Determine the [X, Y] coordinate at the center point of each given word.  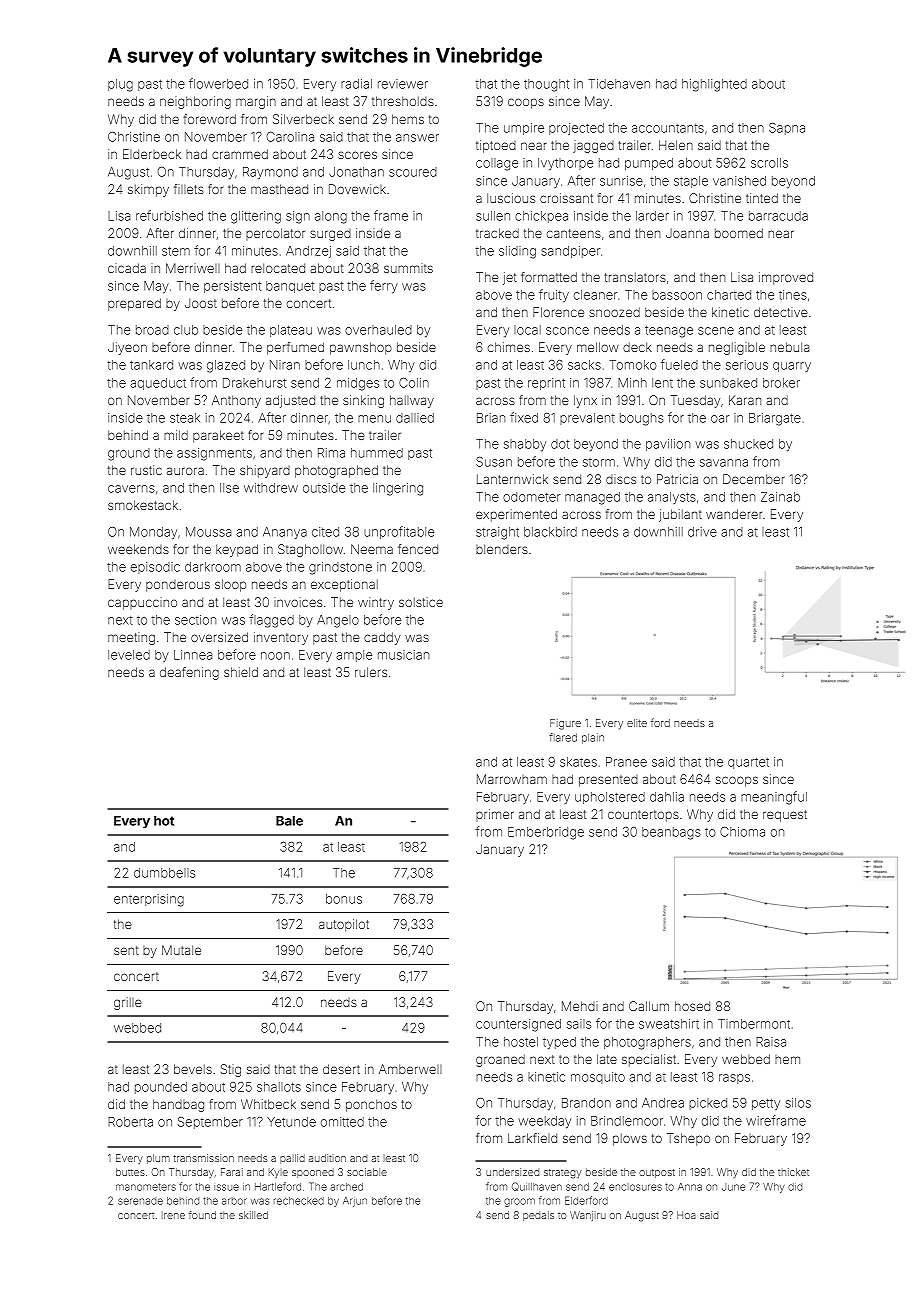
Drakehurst [254, 383]
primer [495, 815]
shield [241, 672]
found [202, 1215]
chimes [509, 347]
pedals [538, 1216]
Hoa [686, 1215]
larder [652, 216]
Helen [676, 145]
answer [417, 138]
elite [637, 723]
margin [256, 102]
